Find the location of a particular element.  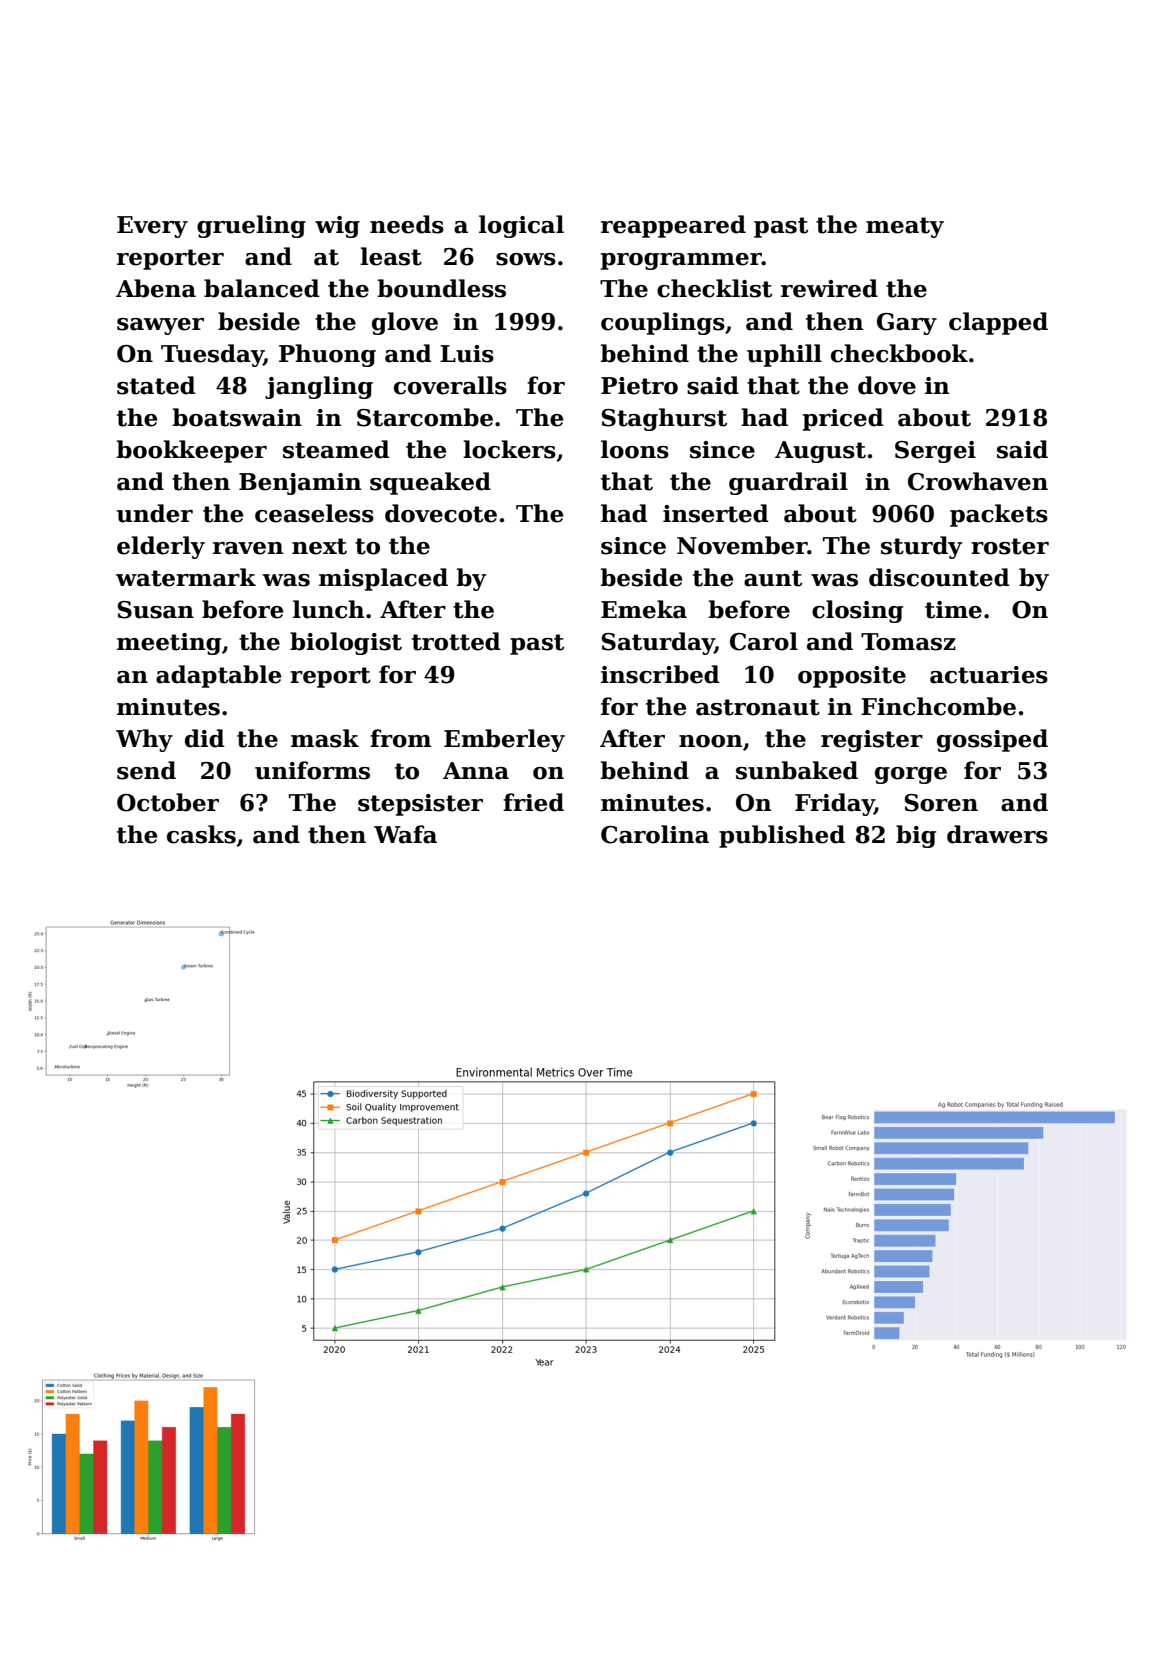

meaty is located at coordinates (905, 227).
